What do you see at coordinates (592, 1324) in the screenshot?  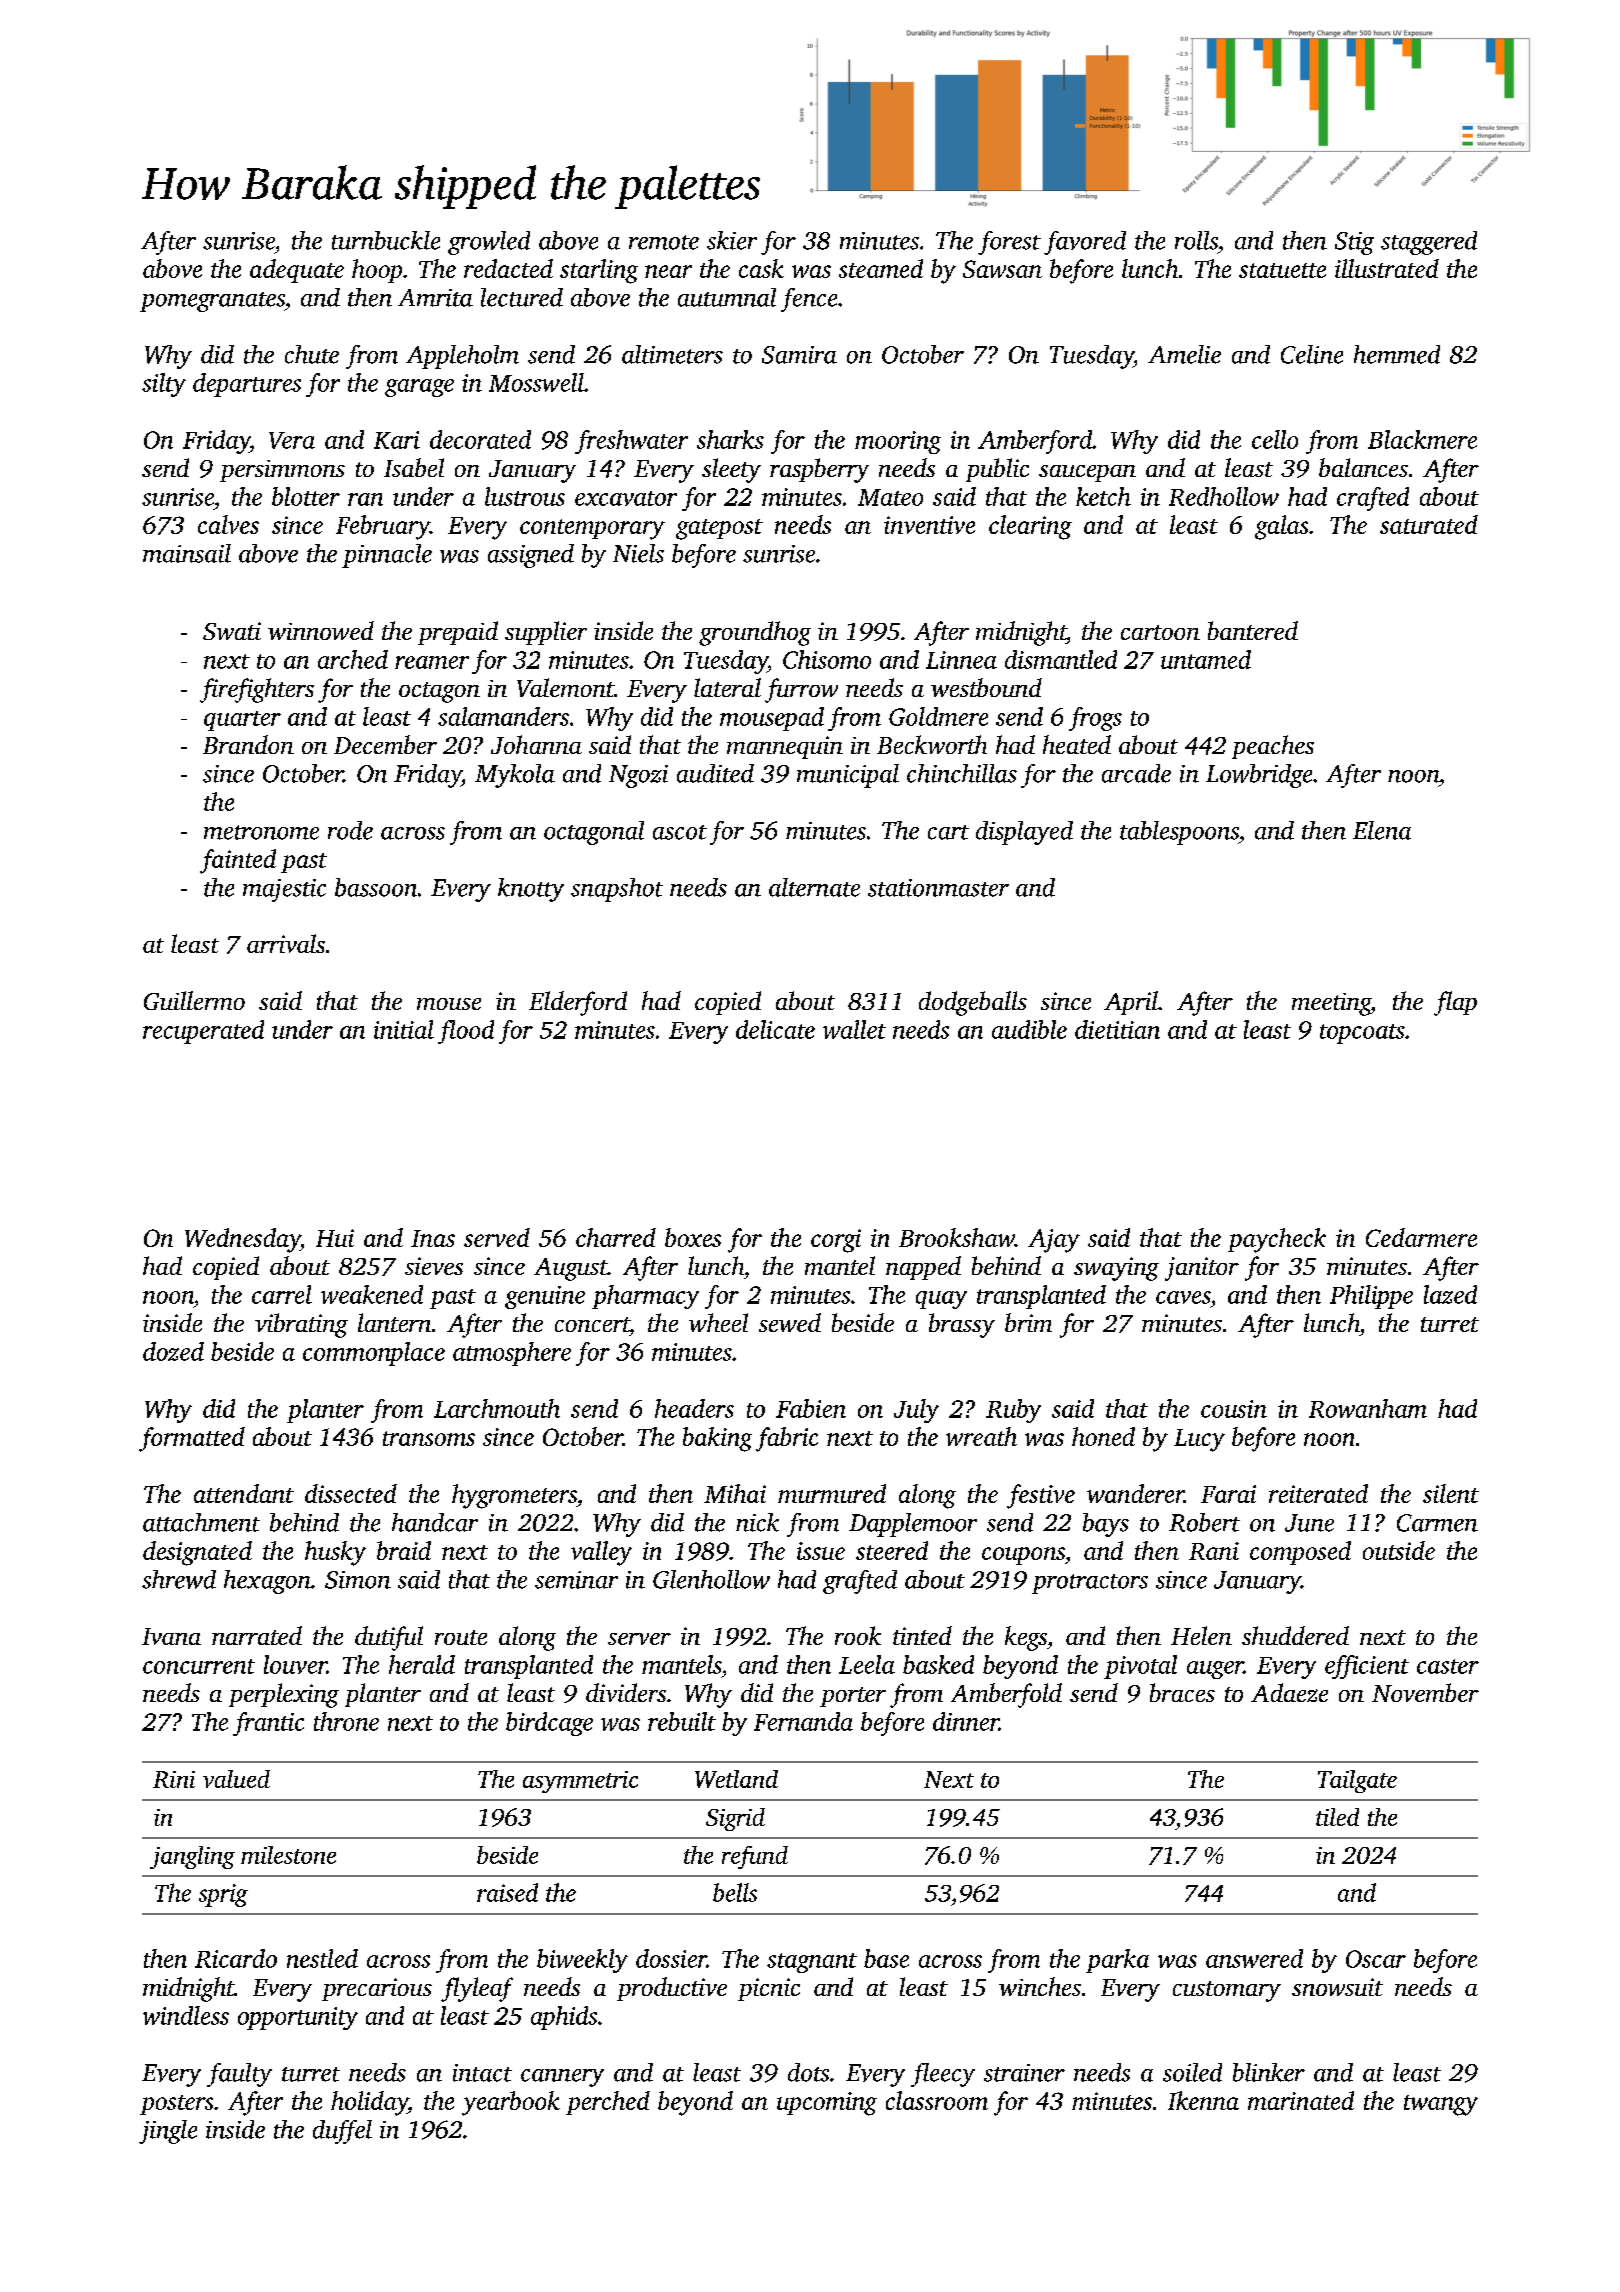 I see `concert` at bounding box center [592, 1324].
